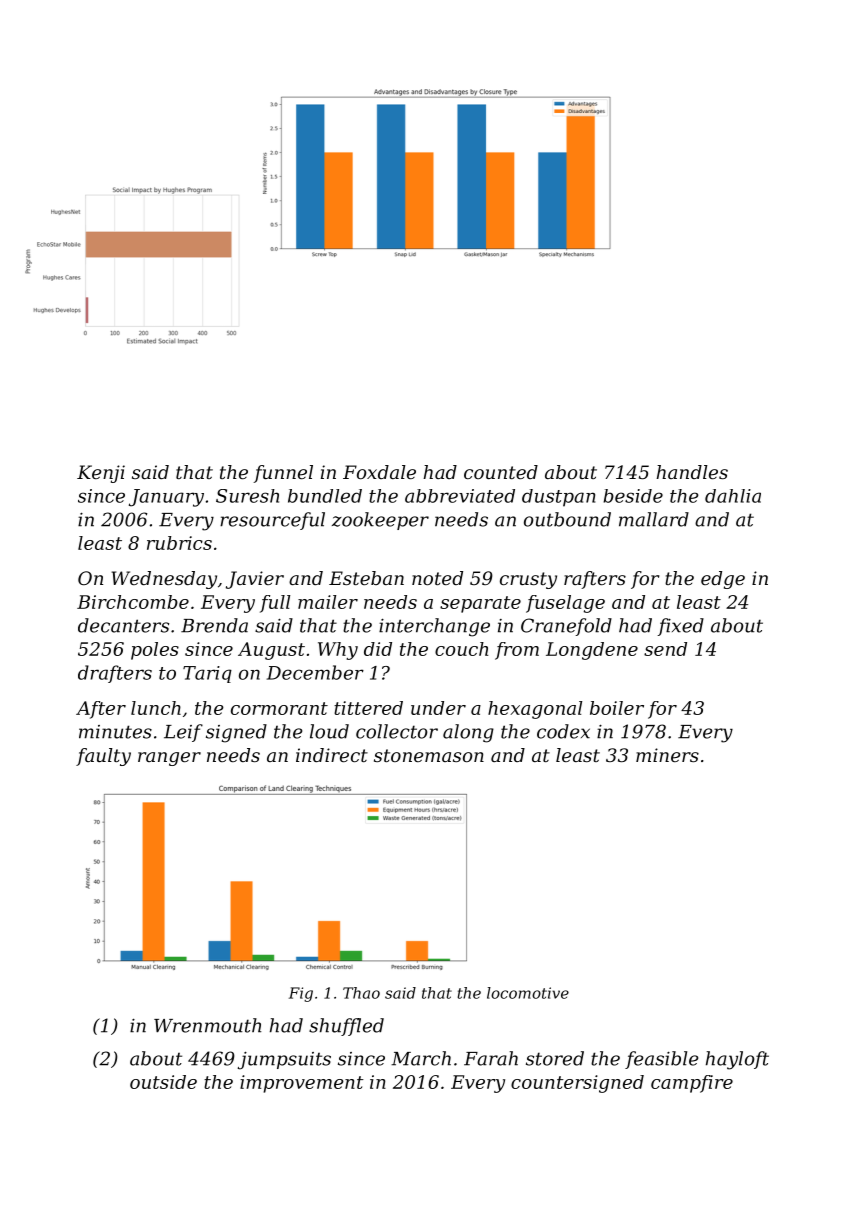 The image size is (858, 1218). What do you see at coordinates (723, 580) in the screenshot?
I see `edge` at bounding box center [723, 580].
